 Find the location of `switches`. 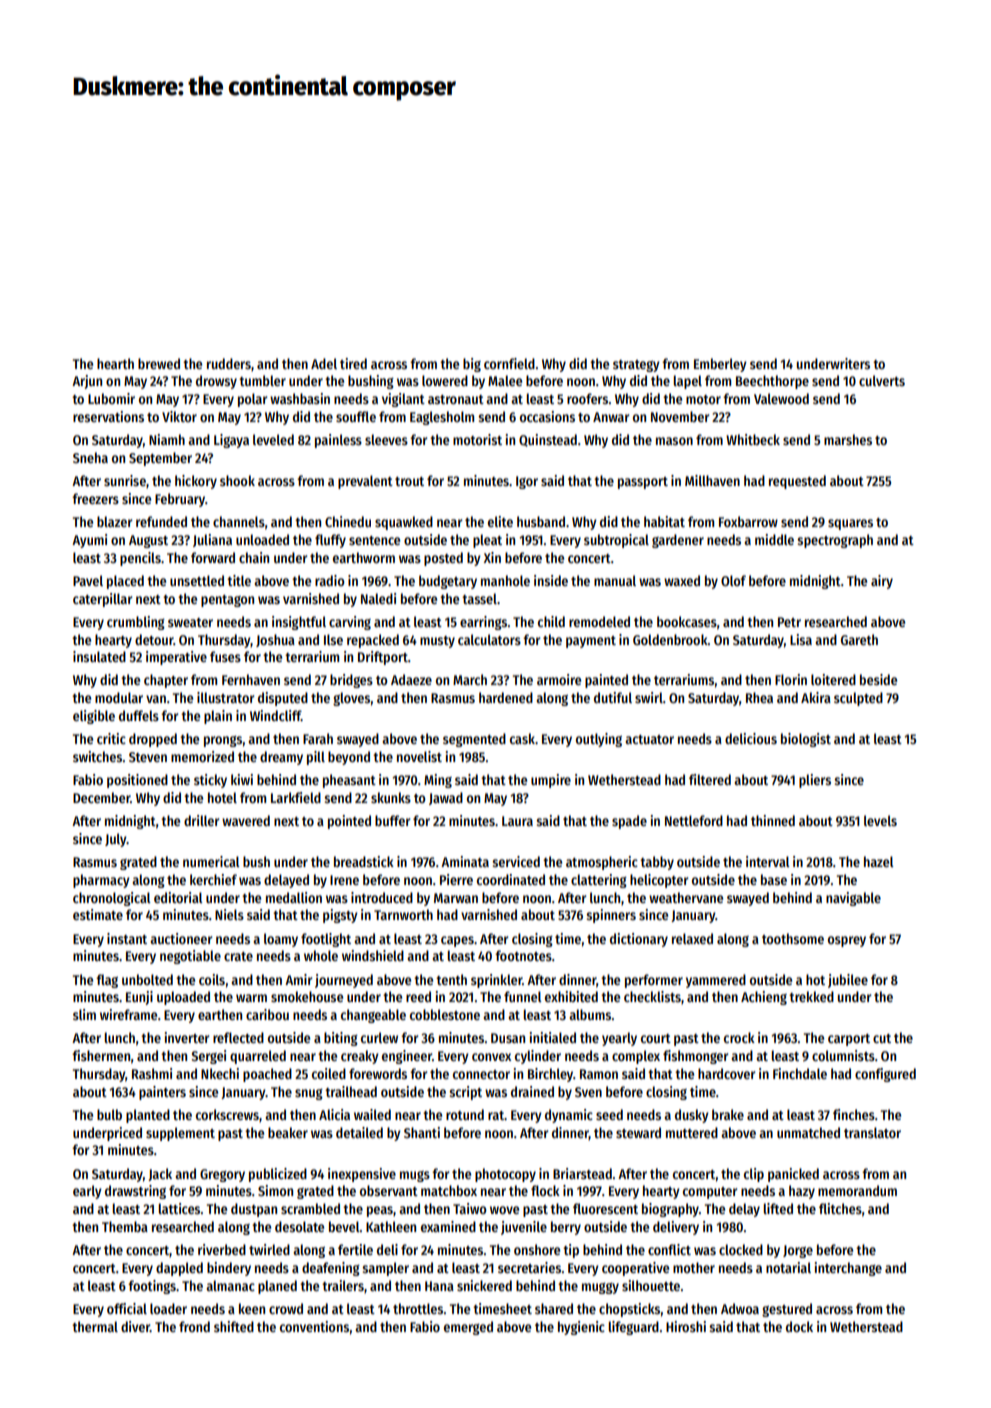

switches is located at coordinates (97, 756).
